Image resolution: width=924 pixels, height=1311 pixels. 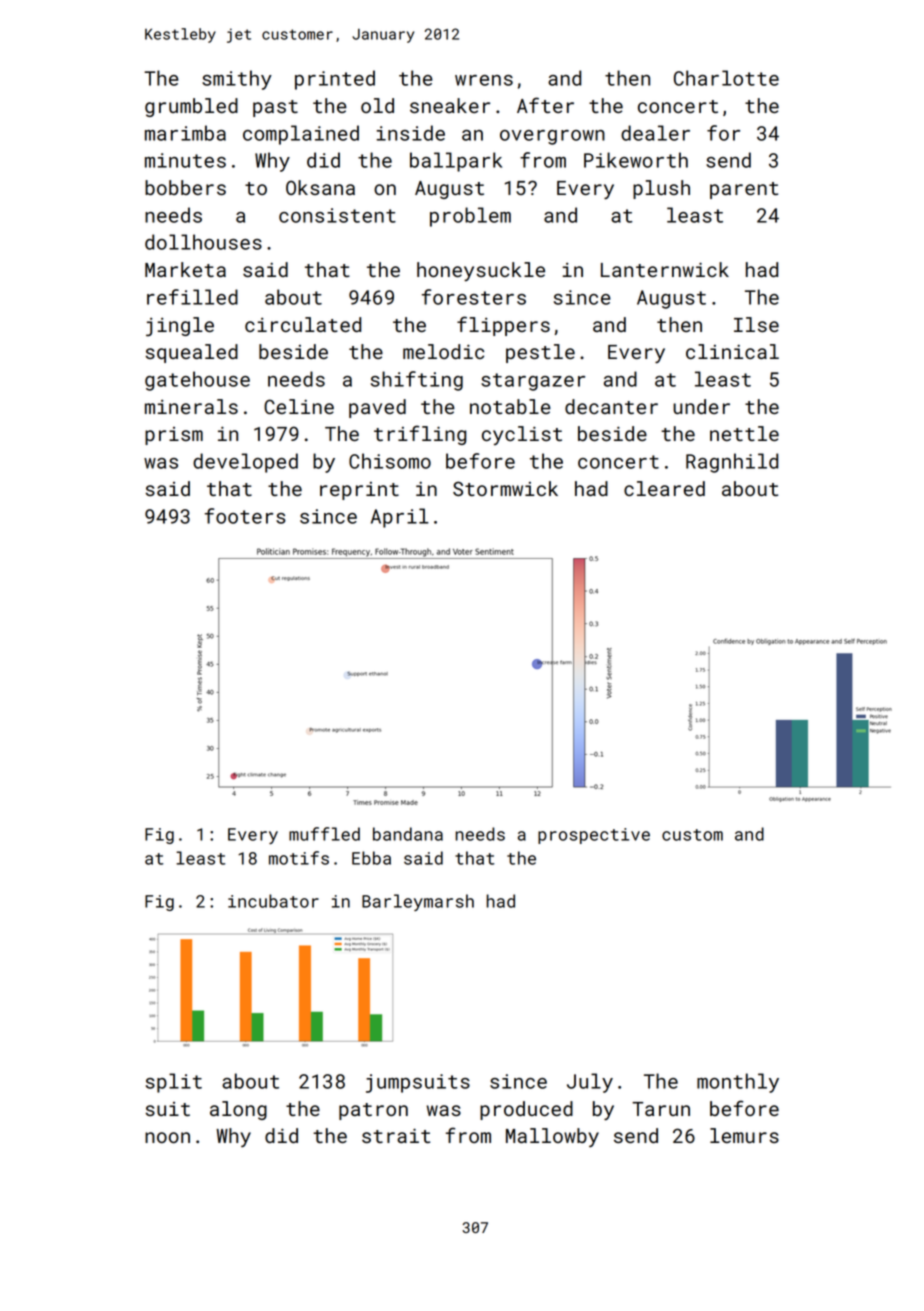 I want to click on smithy, so click(x=237, y=80).
